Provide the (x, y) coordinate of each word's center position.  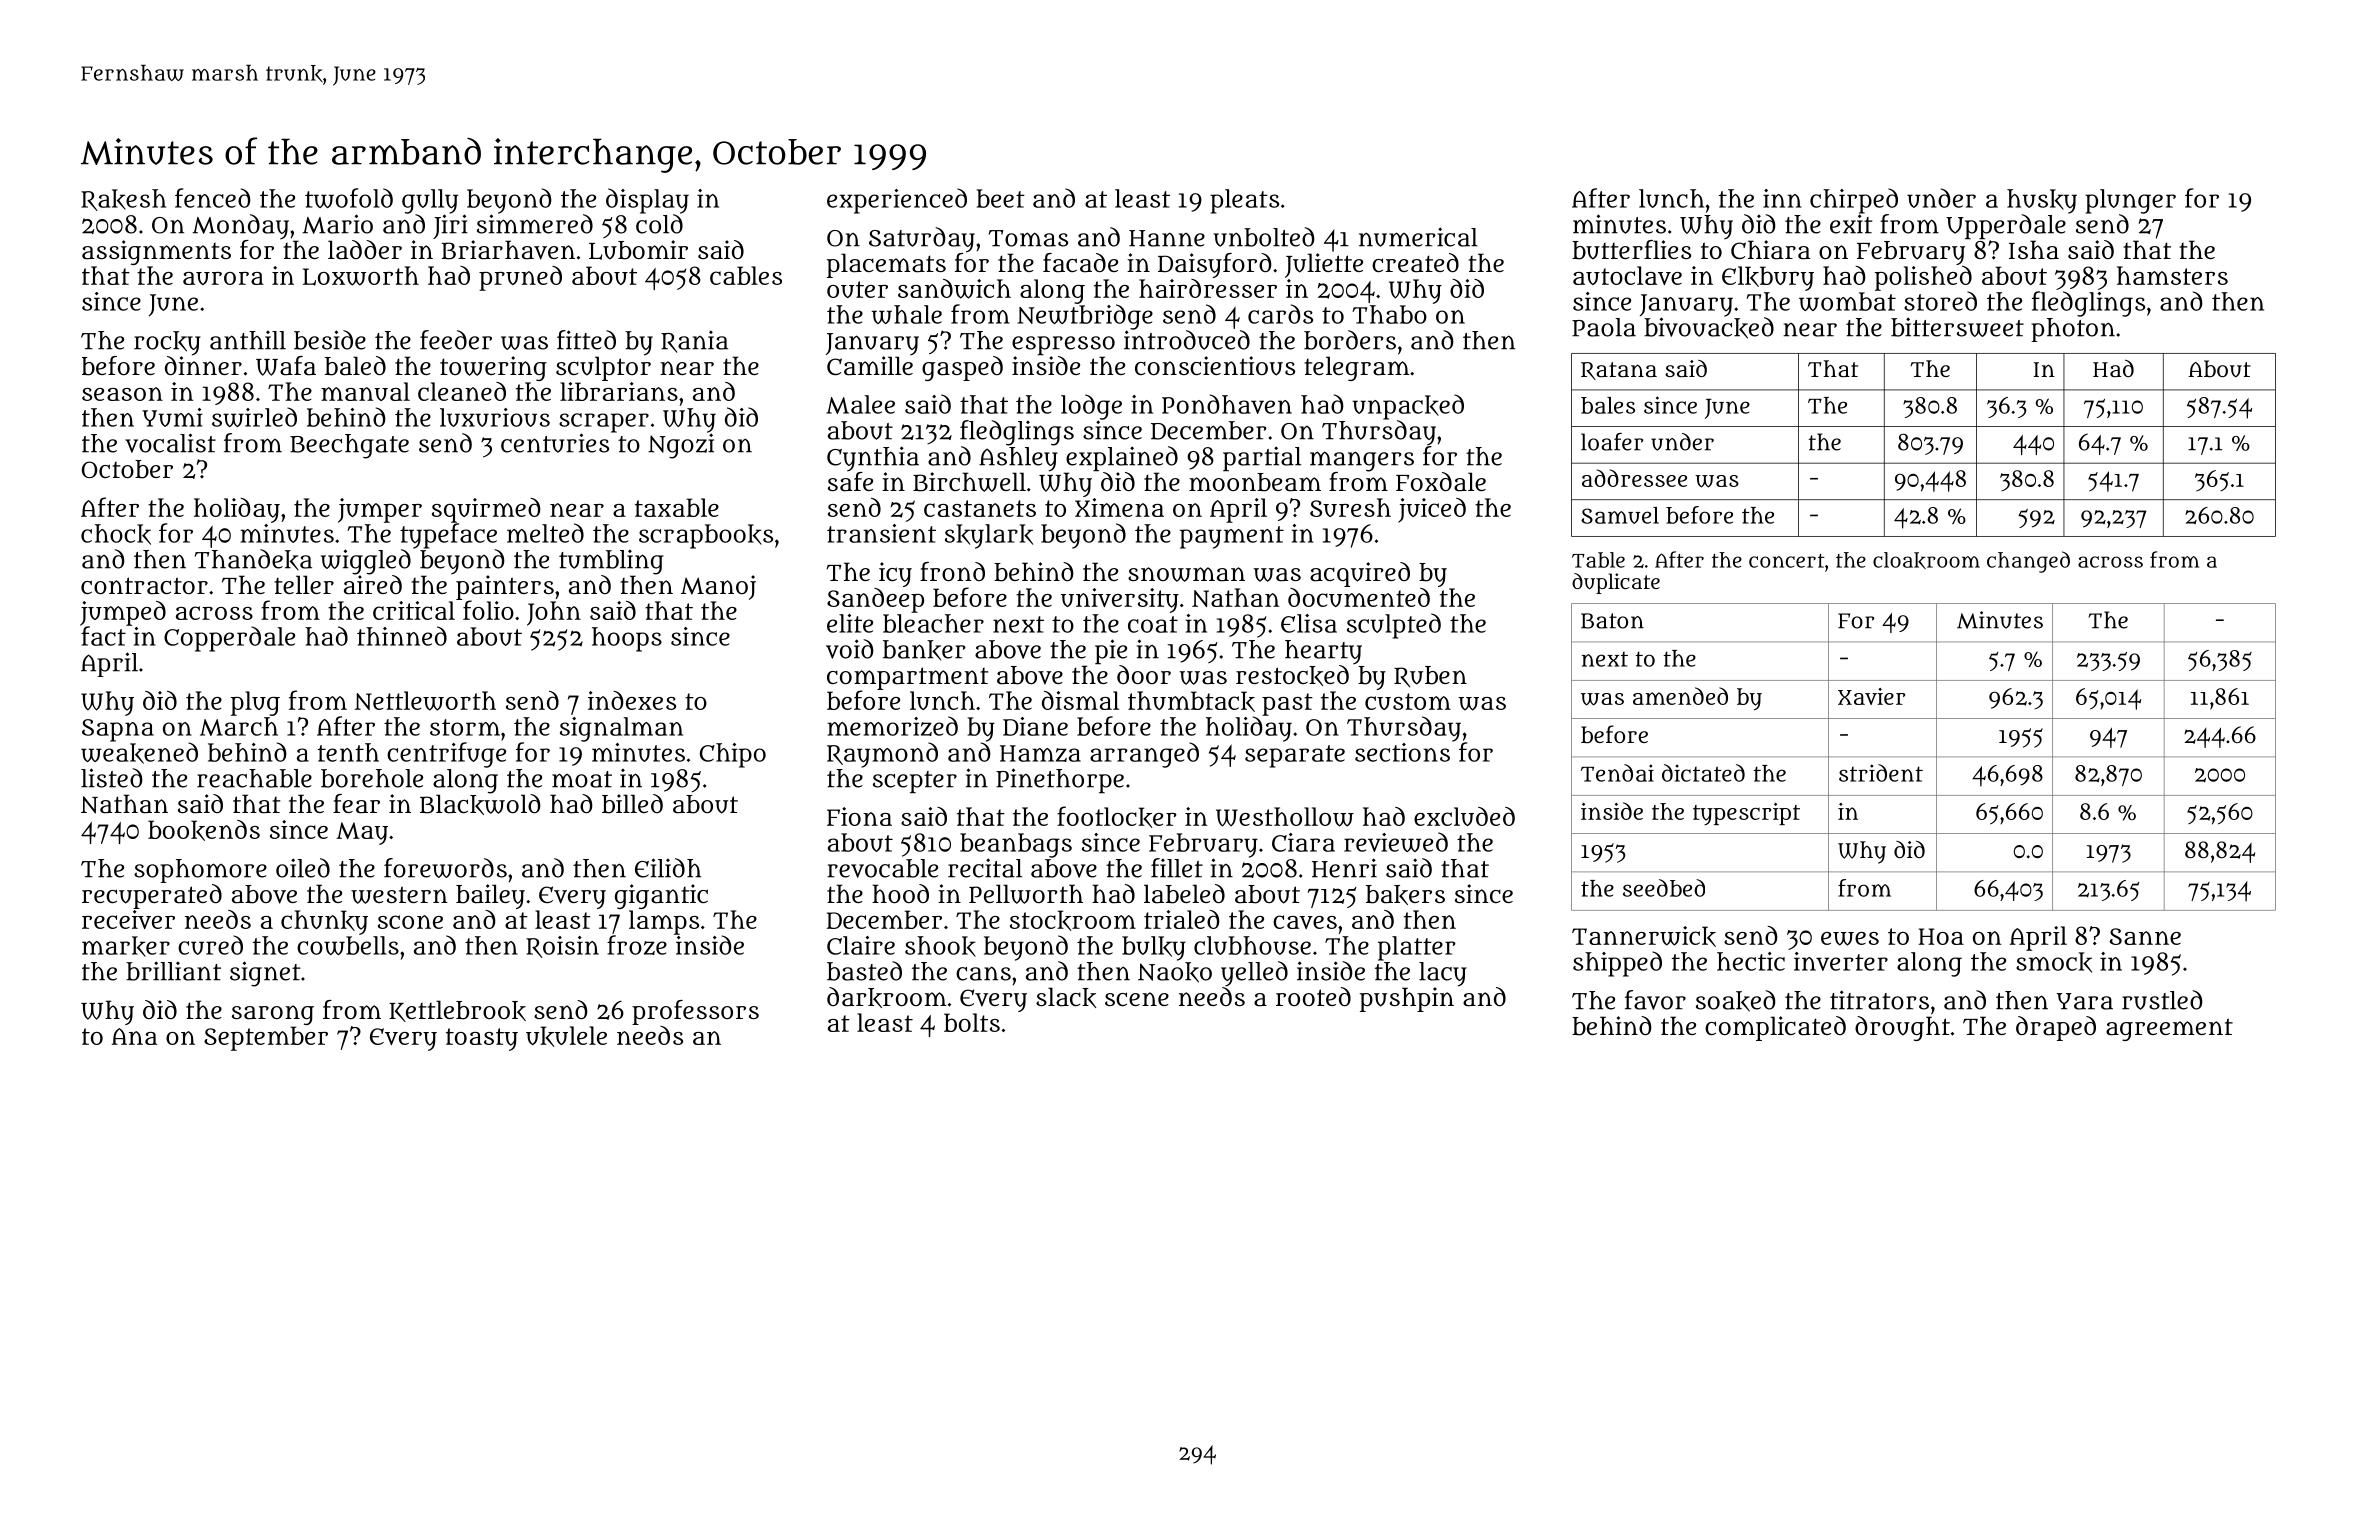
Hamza (1040, 753)
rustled (2162, 1000)
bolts (972, 1022)
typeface (448, 536)
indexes (632, 700)
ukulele (566, 1036)
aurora (223, 278)
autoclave (1627, 275)
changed (2028, 562)
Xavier (1871, 696)
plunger (2130, 201)
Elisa (1309, 623)
